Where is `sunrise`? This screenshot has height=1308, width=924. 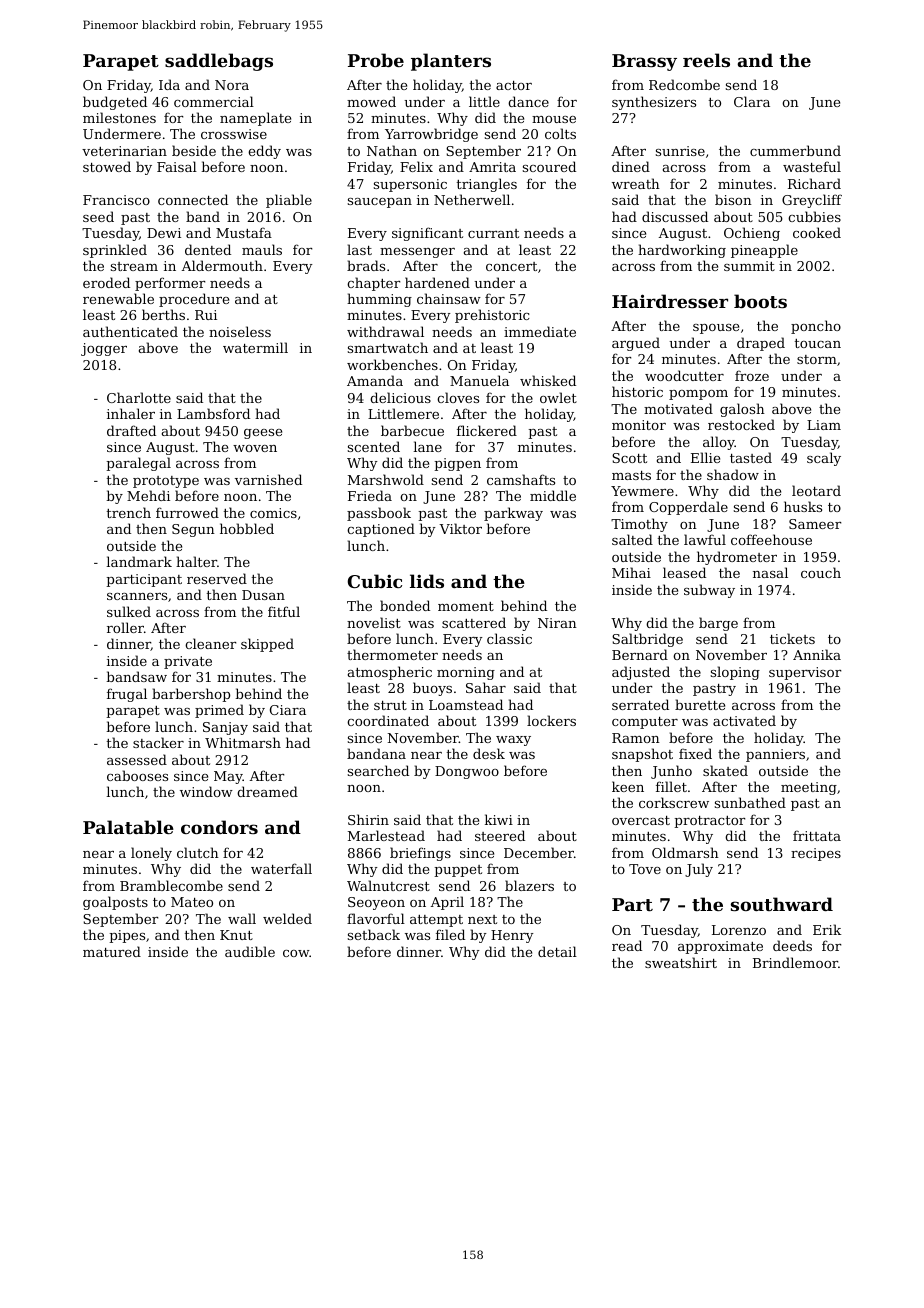 sunrise is located at coordinates (680, 151).
